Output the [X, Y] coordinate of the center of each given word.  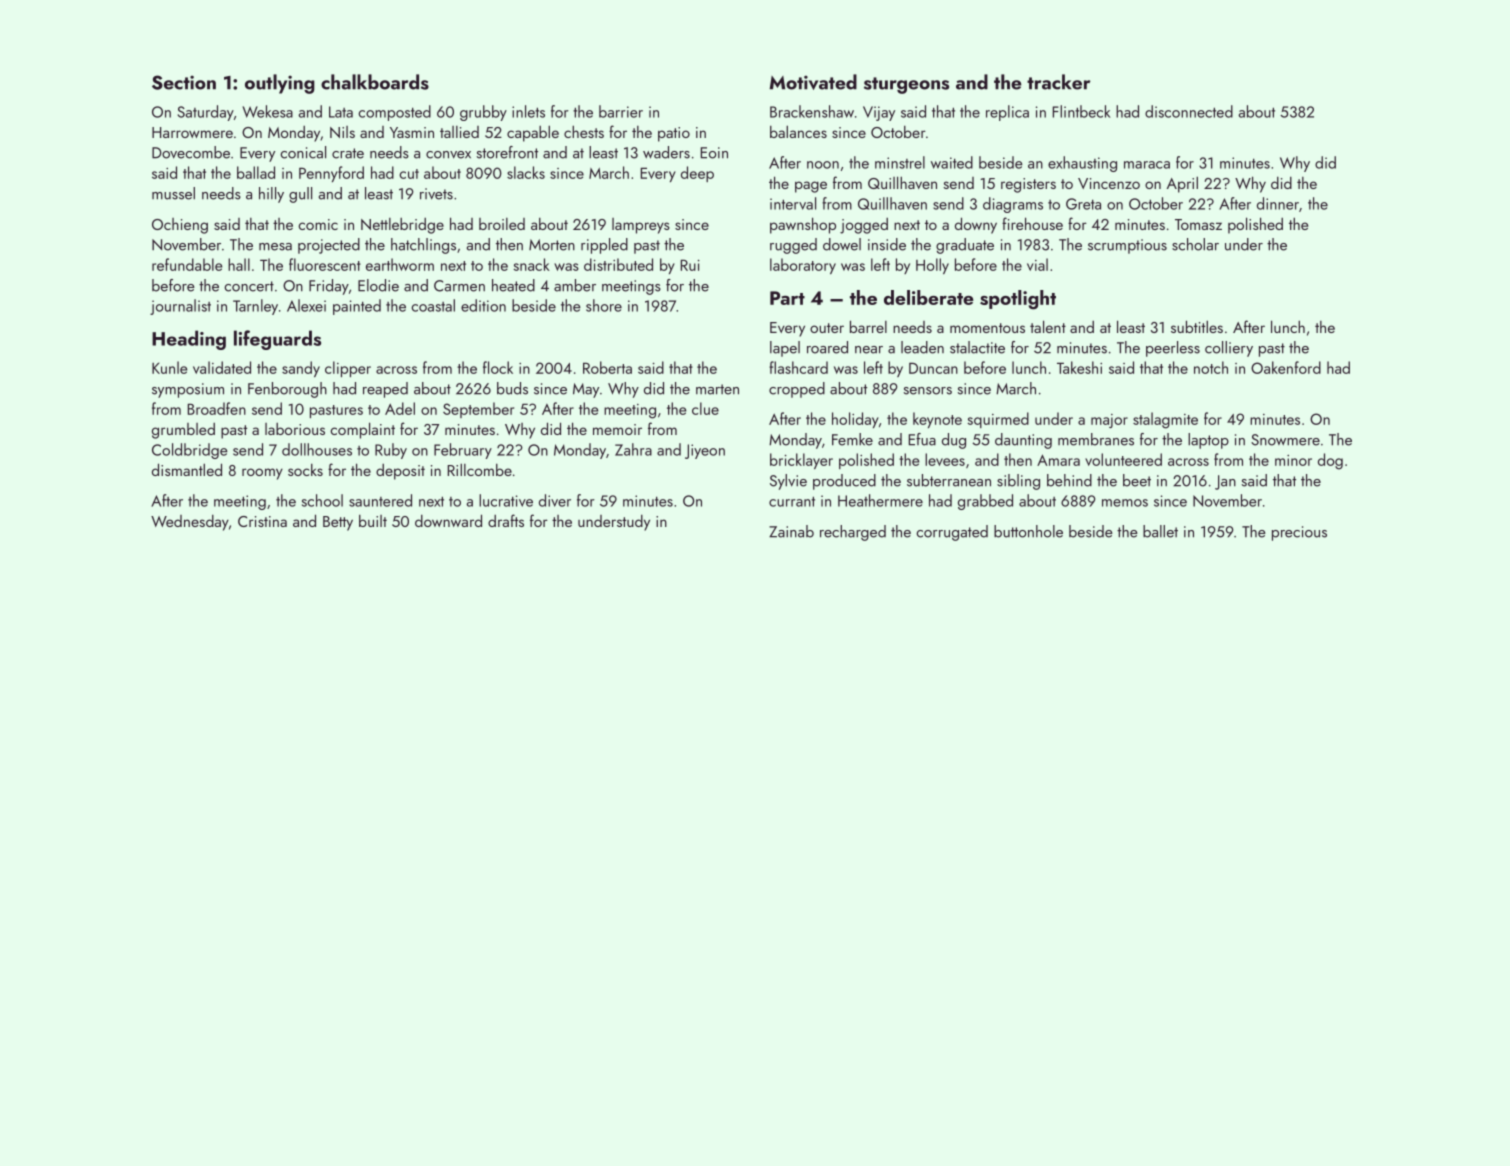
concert [249, 286]
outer [827, 328]
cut [409, 174]
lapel [785, 349]
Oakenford [1286, 367]
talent [1048, 326]
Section [184, 82]
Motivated [813, 82]
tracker [1058, 82]
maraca [1147, 165]
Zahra [633, 449]
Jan [1225, 482]
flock [498, 367]
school [322, 500]
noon [823, 165]
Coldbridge [190, 451]
